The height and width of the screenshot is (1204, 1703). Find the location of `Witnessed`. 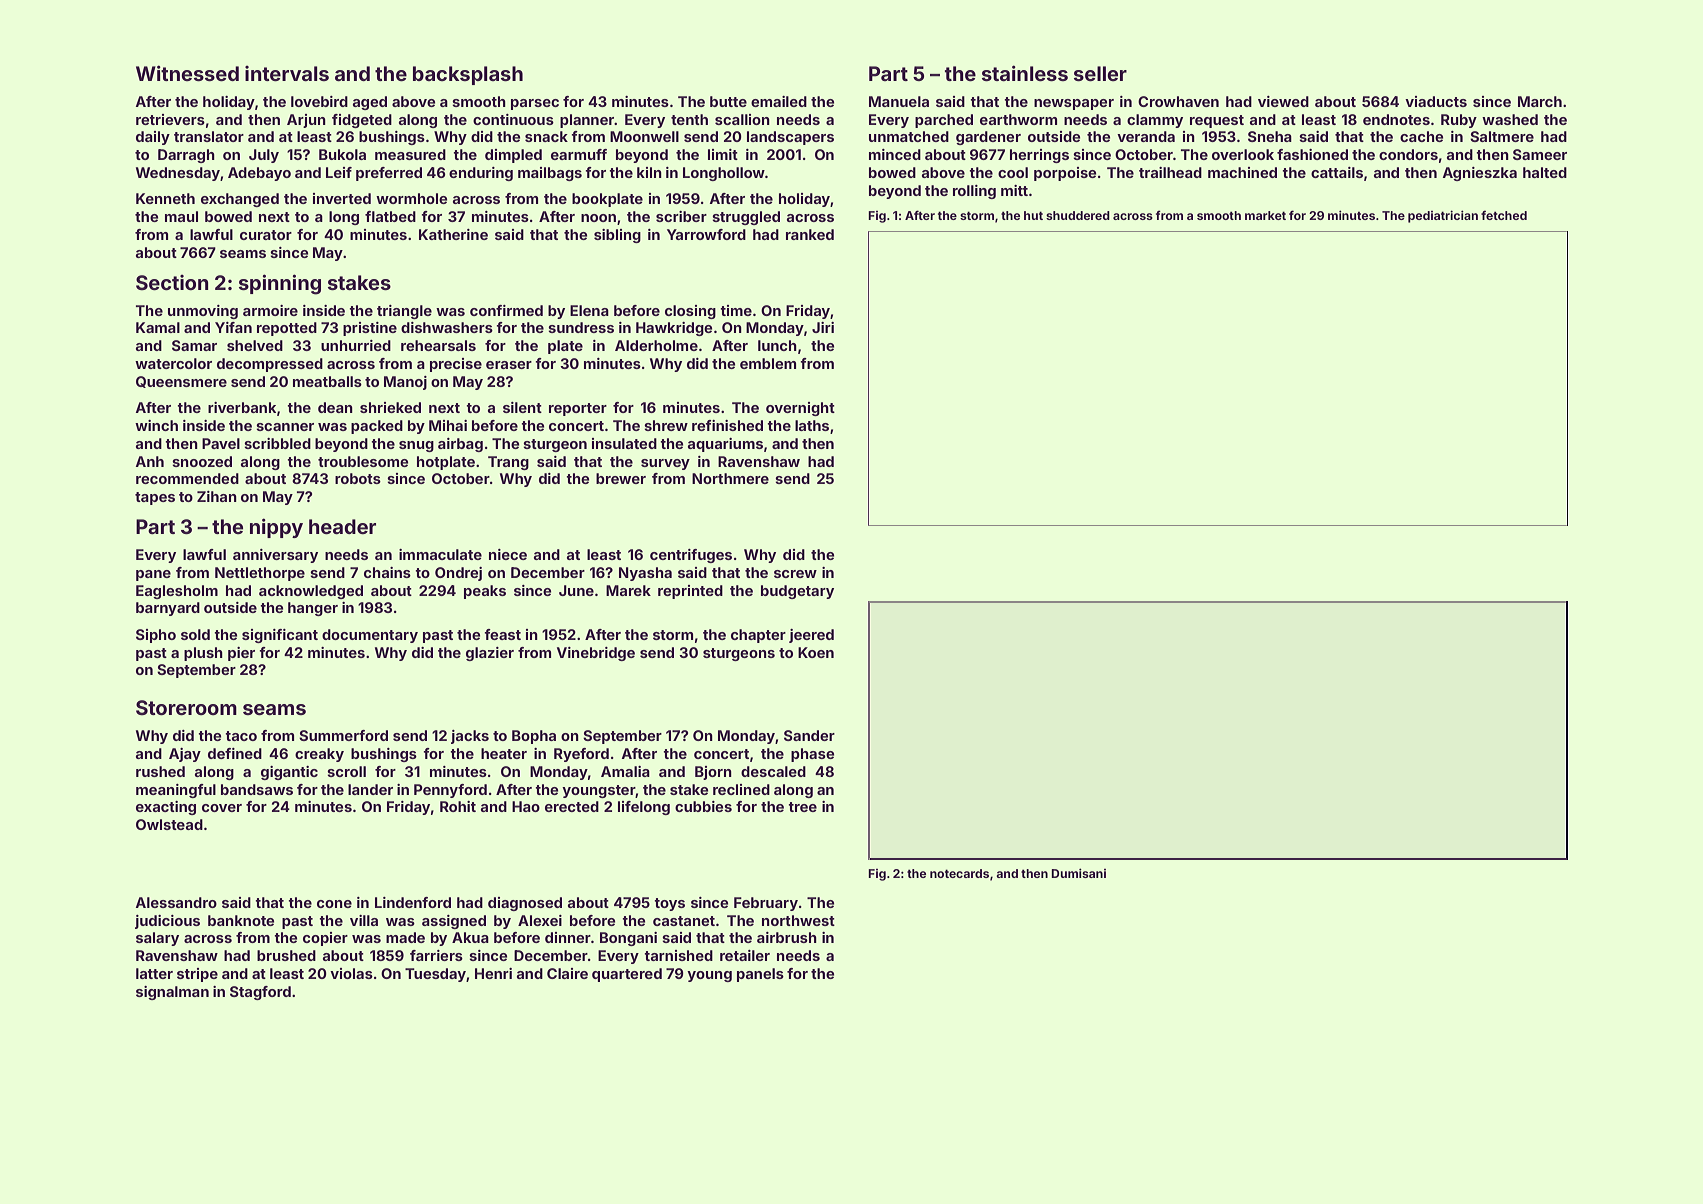

Witnessed is located at coordinates (187, 73).
